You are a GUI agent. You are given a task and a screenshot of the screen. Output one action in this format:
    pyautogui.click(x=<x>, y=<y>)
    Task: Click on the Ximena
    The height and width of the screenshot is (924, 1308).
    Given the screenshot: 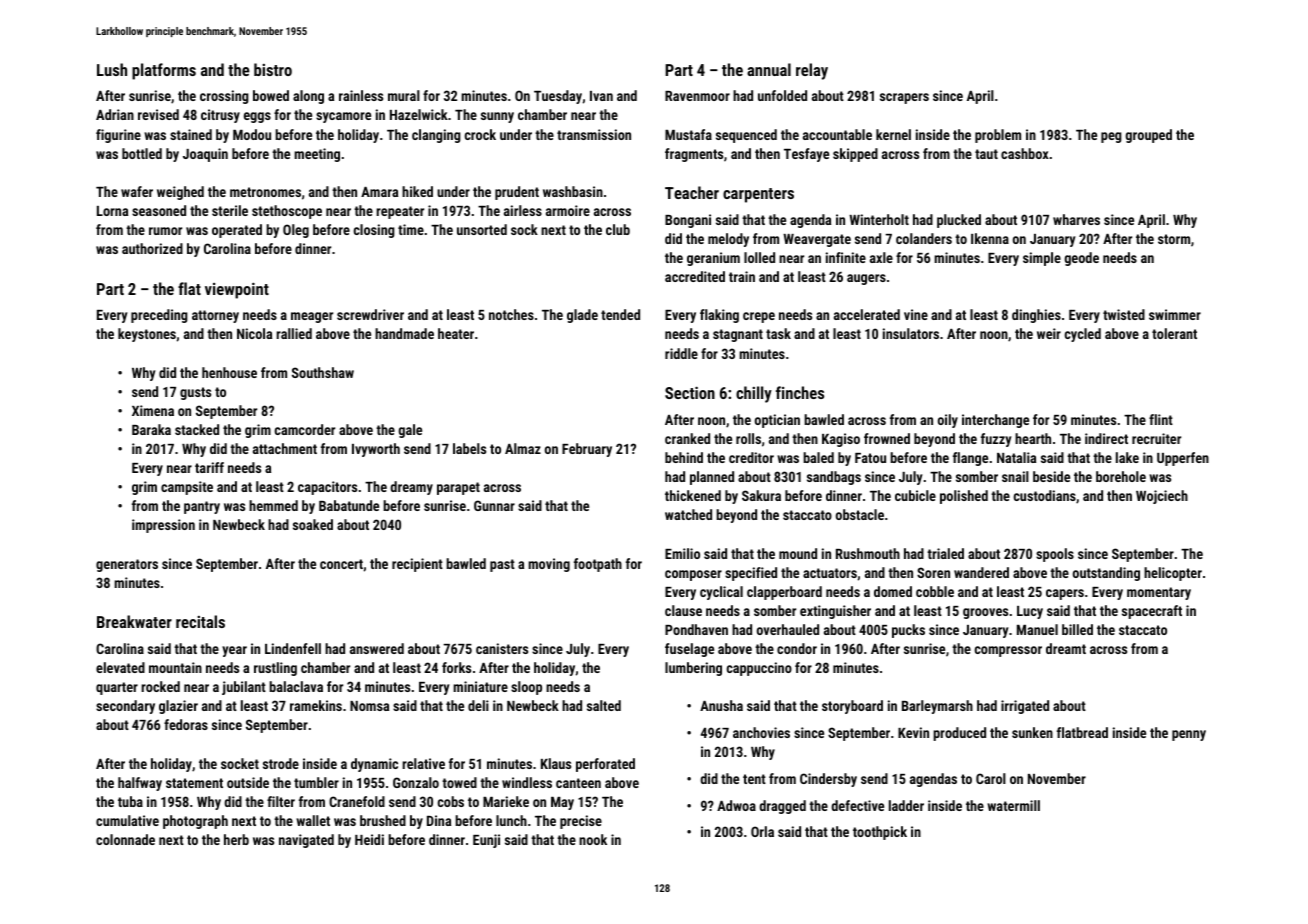 What is the action you would take?
    pyautogui.click(x=153, y=410)
